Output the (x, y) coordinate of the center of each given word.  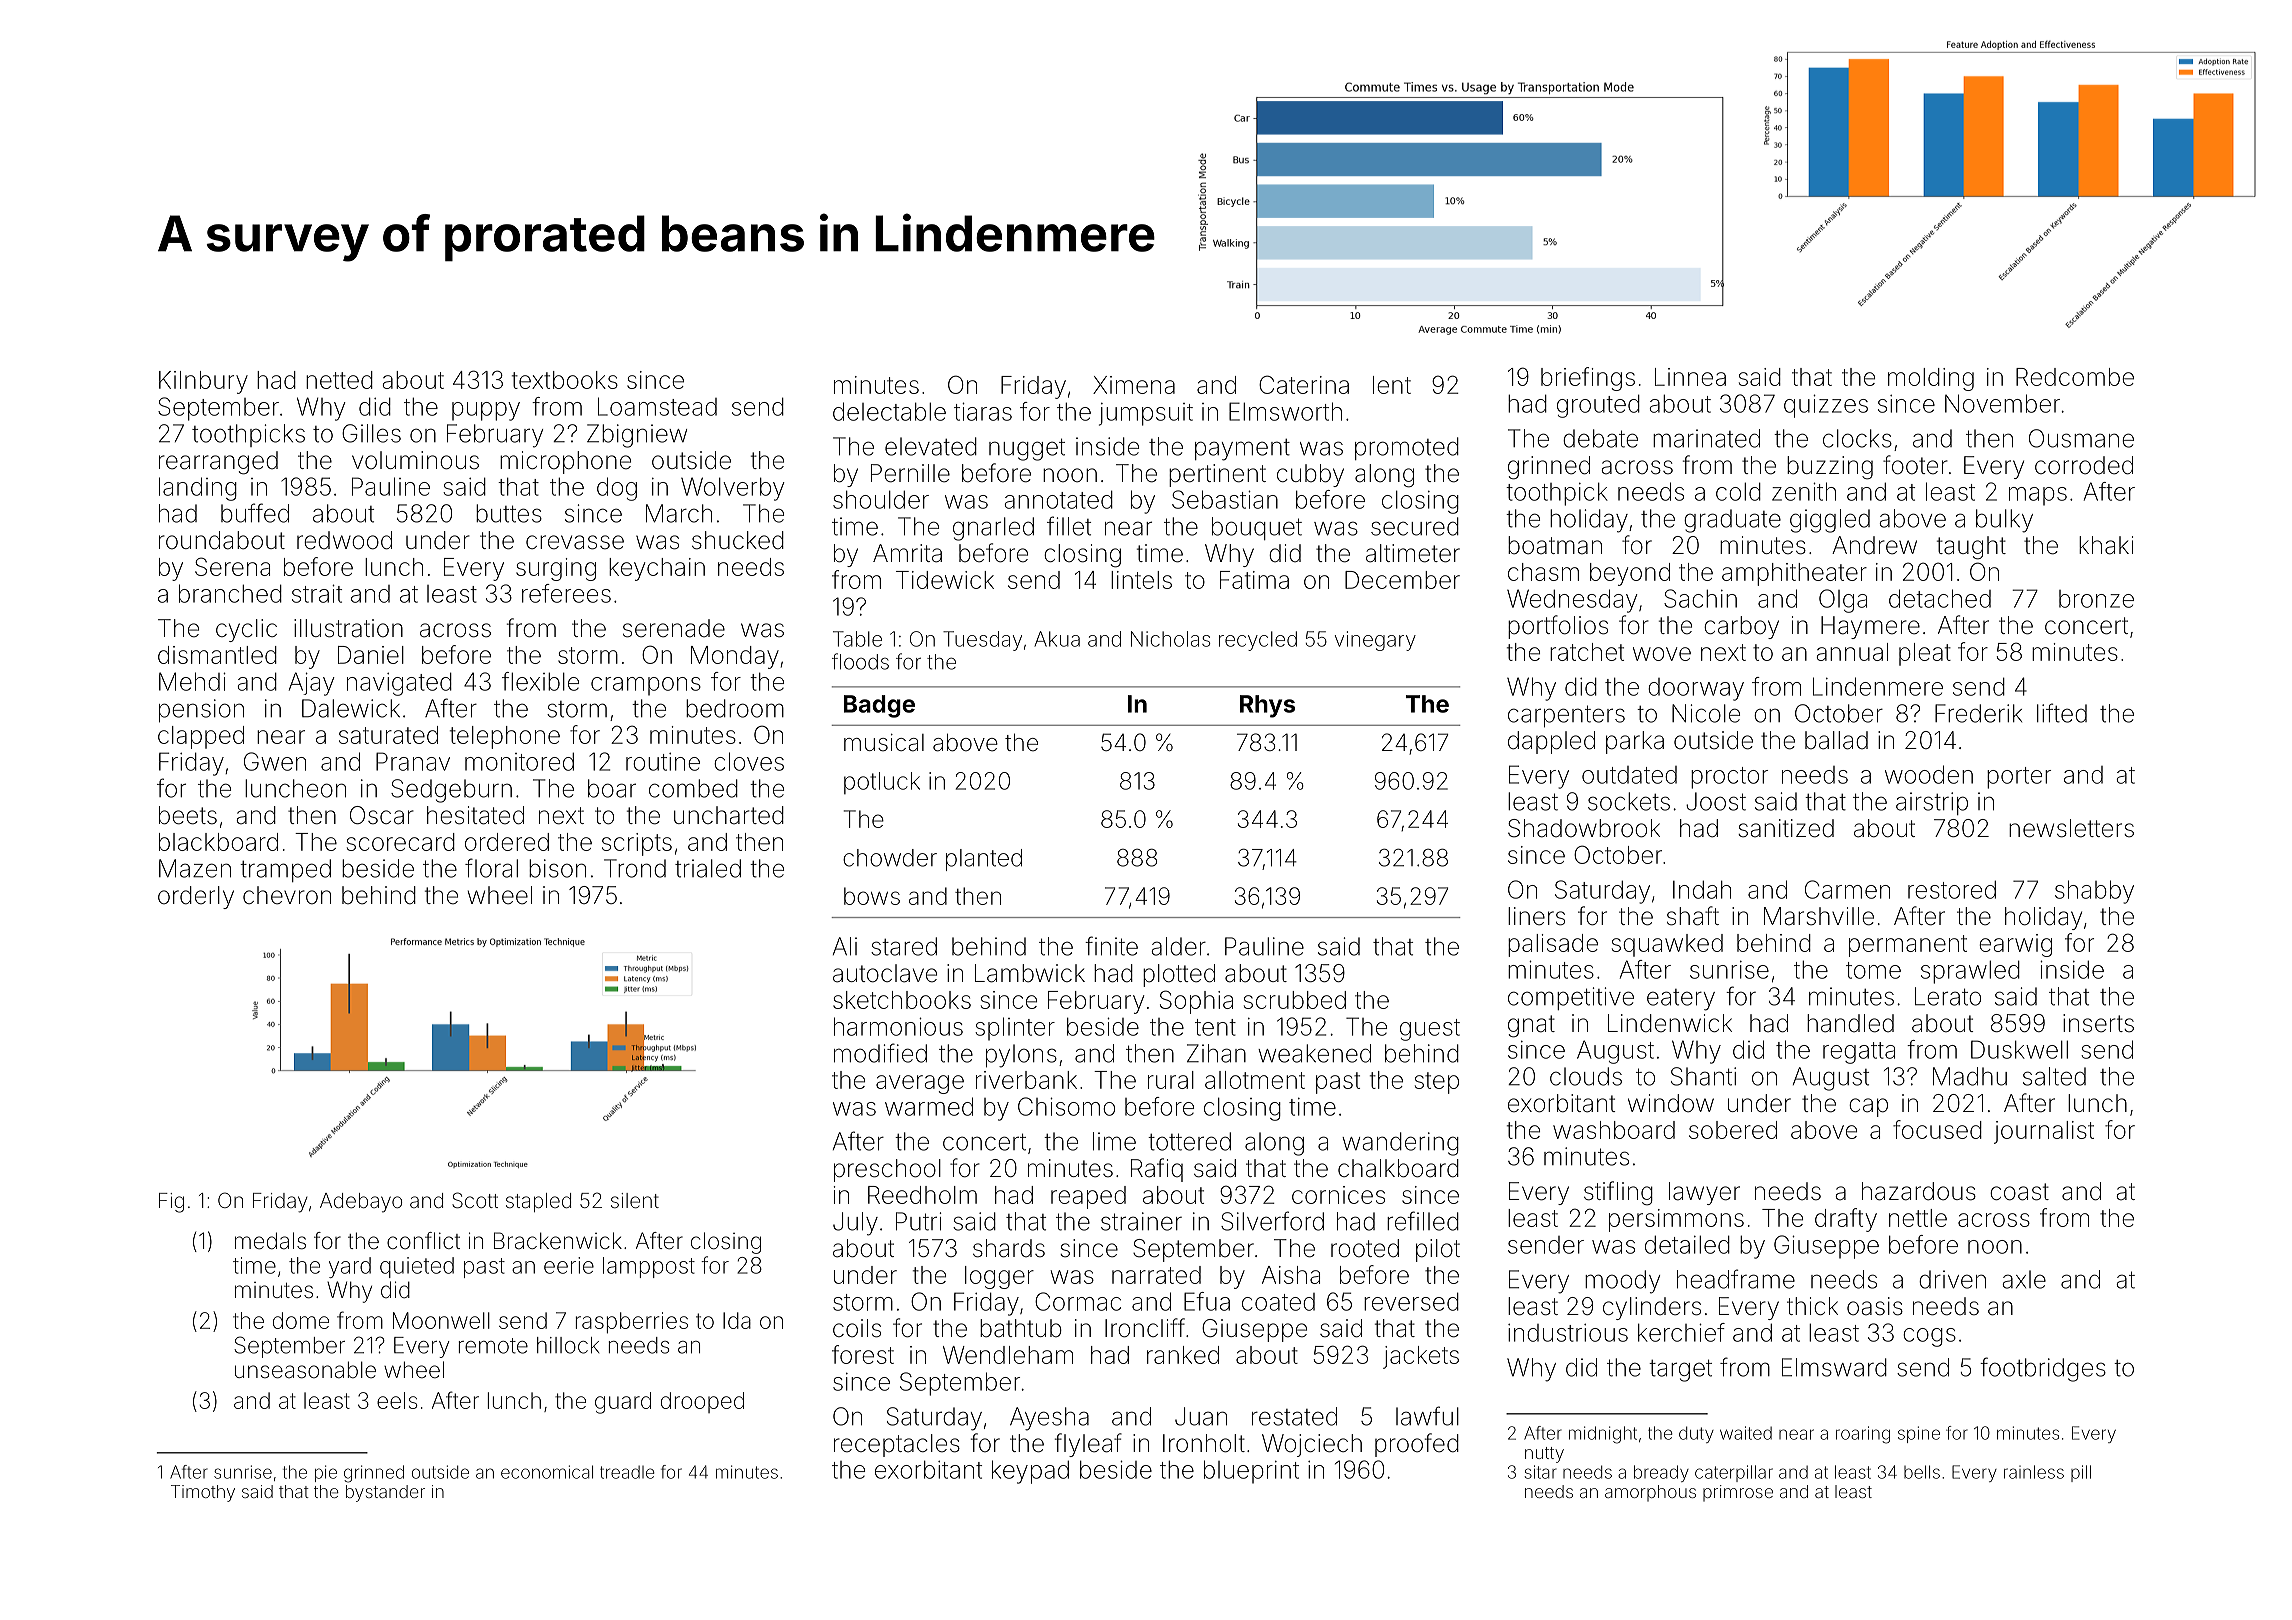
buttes (509, 513)
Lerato (1948, 996)
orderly (196, 897)
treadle (627, 1472)
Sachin (1700, 598)
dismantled (217, 655)
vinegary (1375, 641)
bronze (2096, 599)
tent (1215, 1027)
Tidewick (945, 580)
